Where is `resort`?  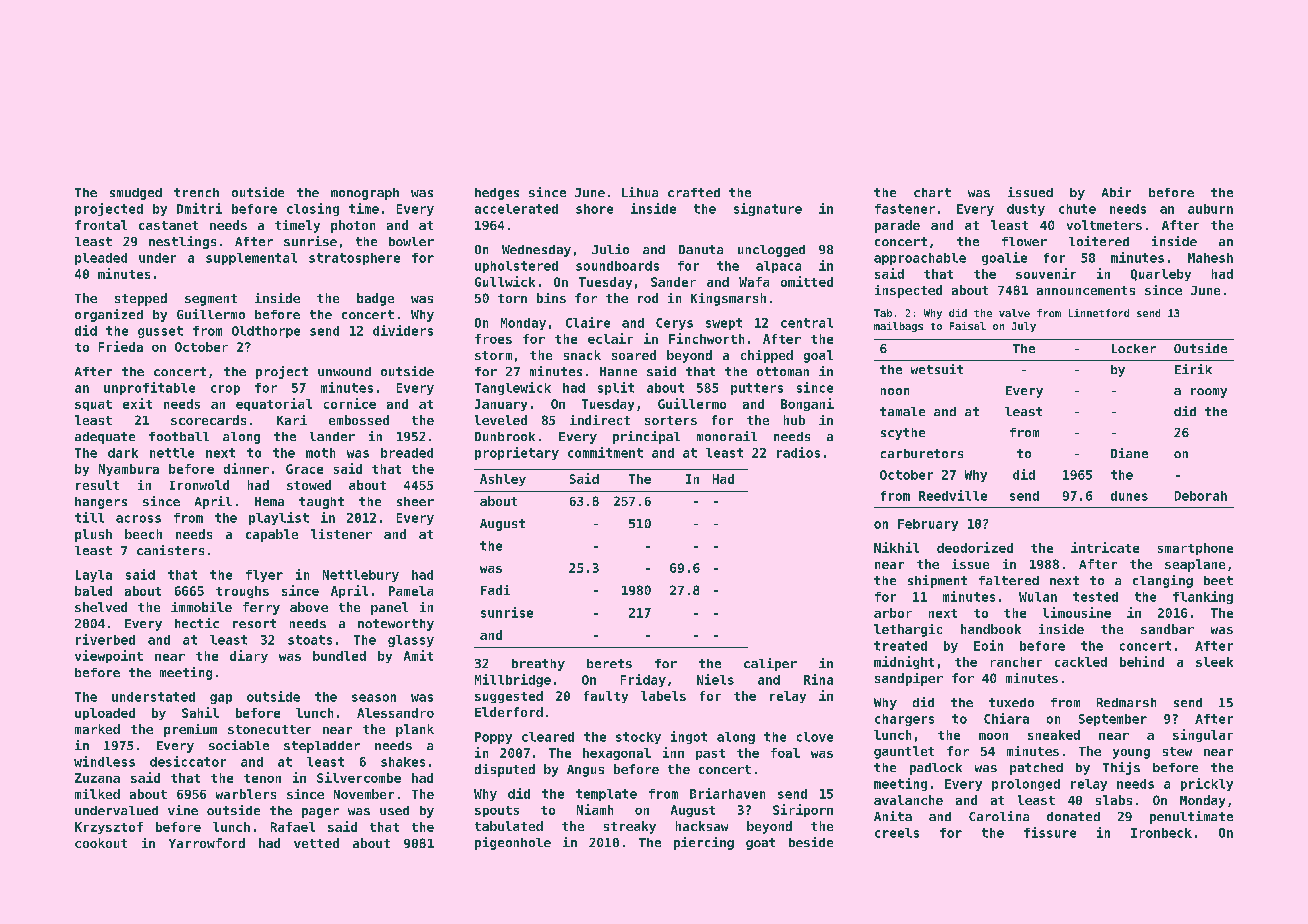 resort is located at coordinates (254, 623).
